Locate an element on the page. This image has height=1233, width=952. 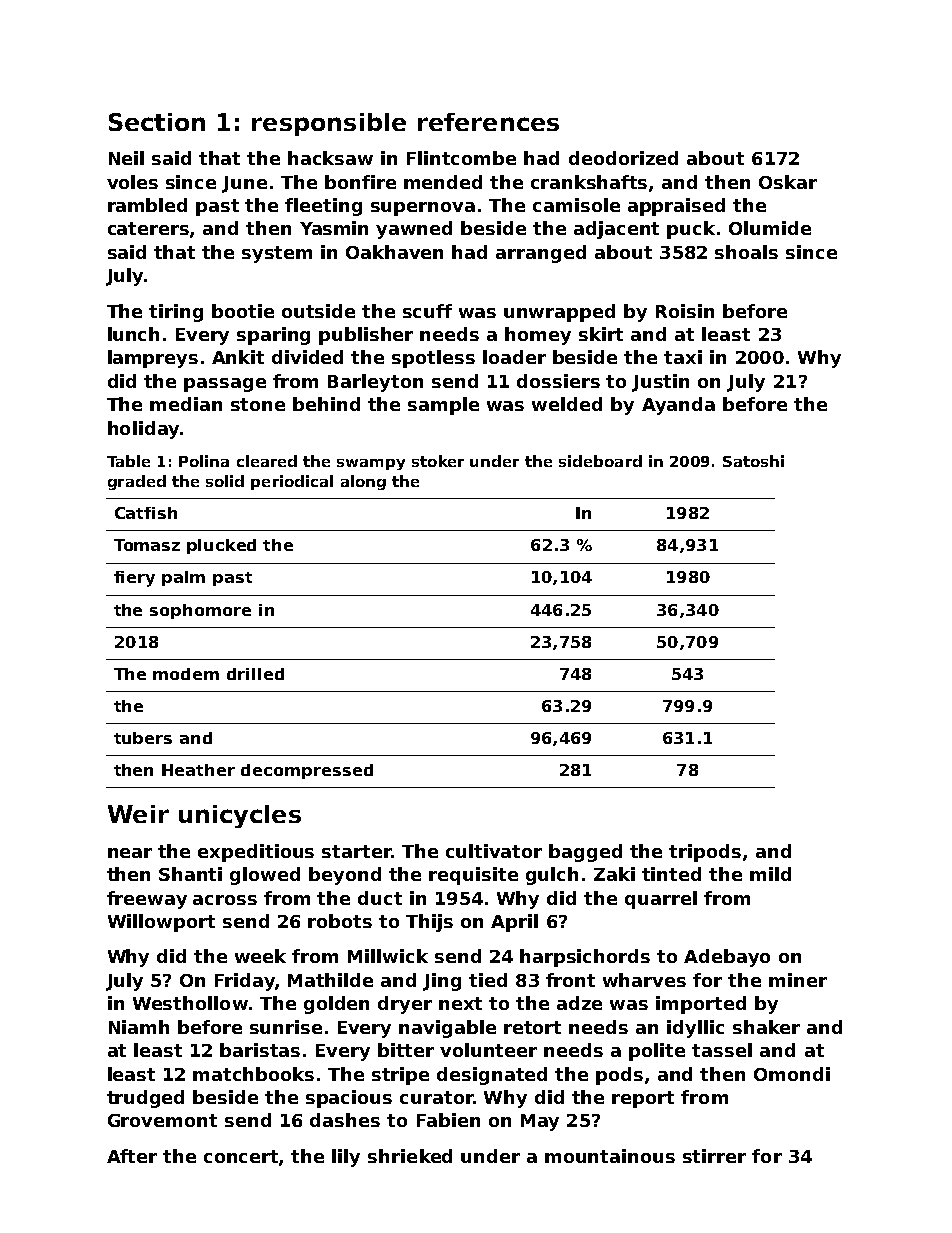
stoker is located at coordinates (438, 461).
